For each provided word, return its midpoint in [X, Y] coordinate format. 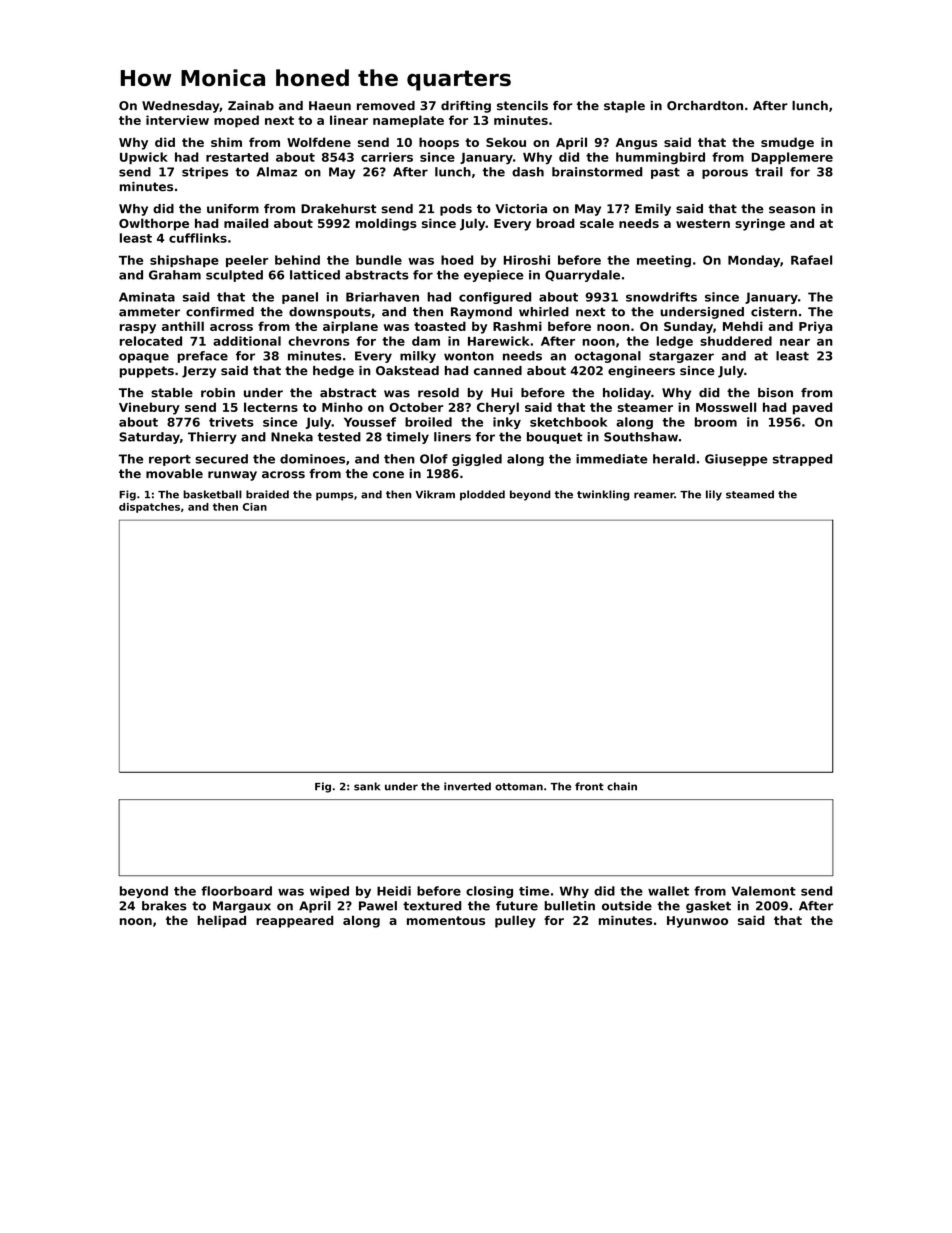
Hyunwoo [697, 922]
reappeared [295, 921]
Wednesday [181, 107]
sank [367, 786]
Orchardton [705, 105]
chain [622, 786]
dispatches [149, 508]
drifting [466, 107]
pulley [515, 921]
